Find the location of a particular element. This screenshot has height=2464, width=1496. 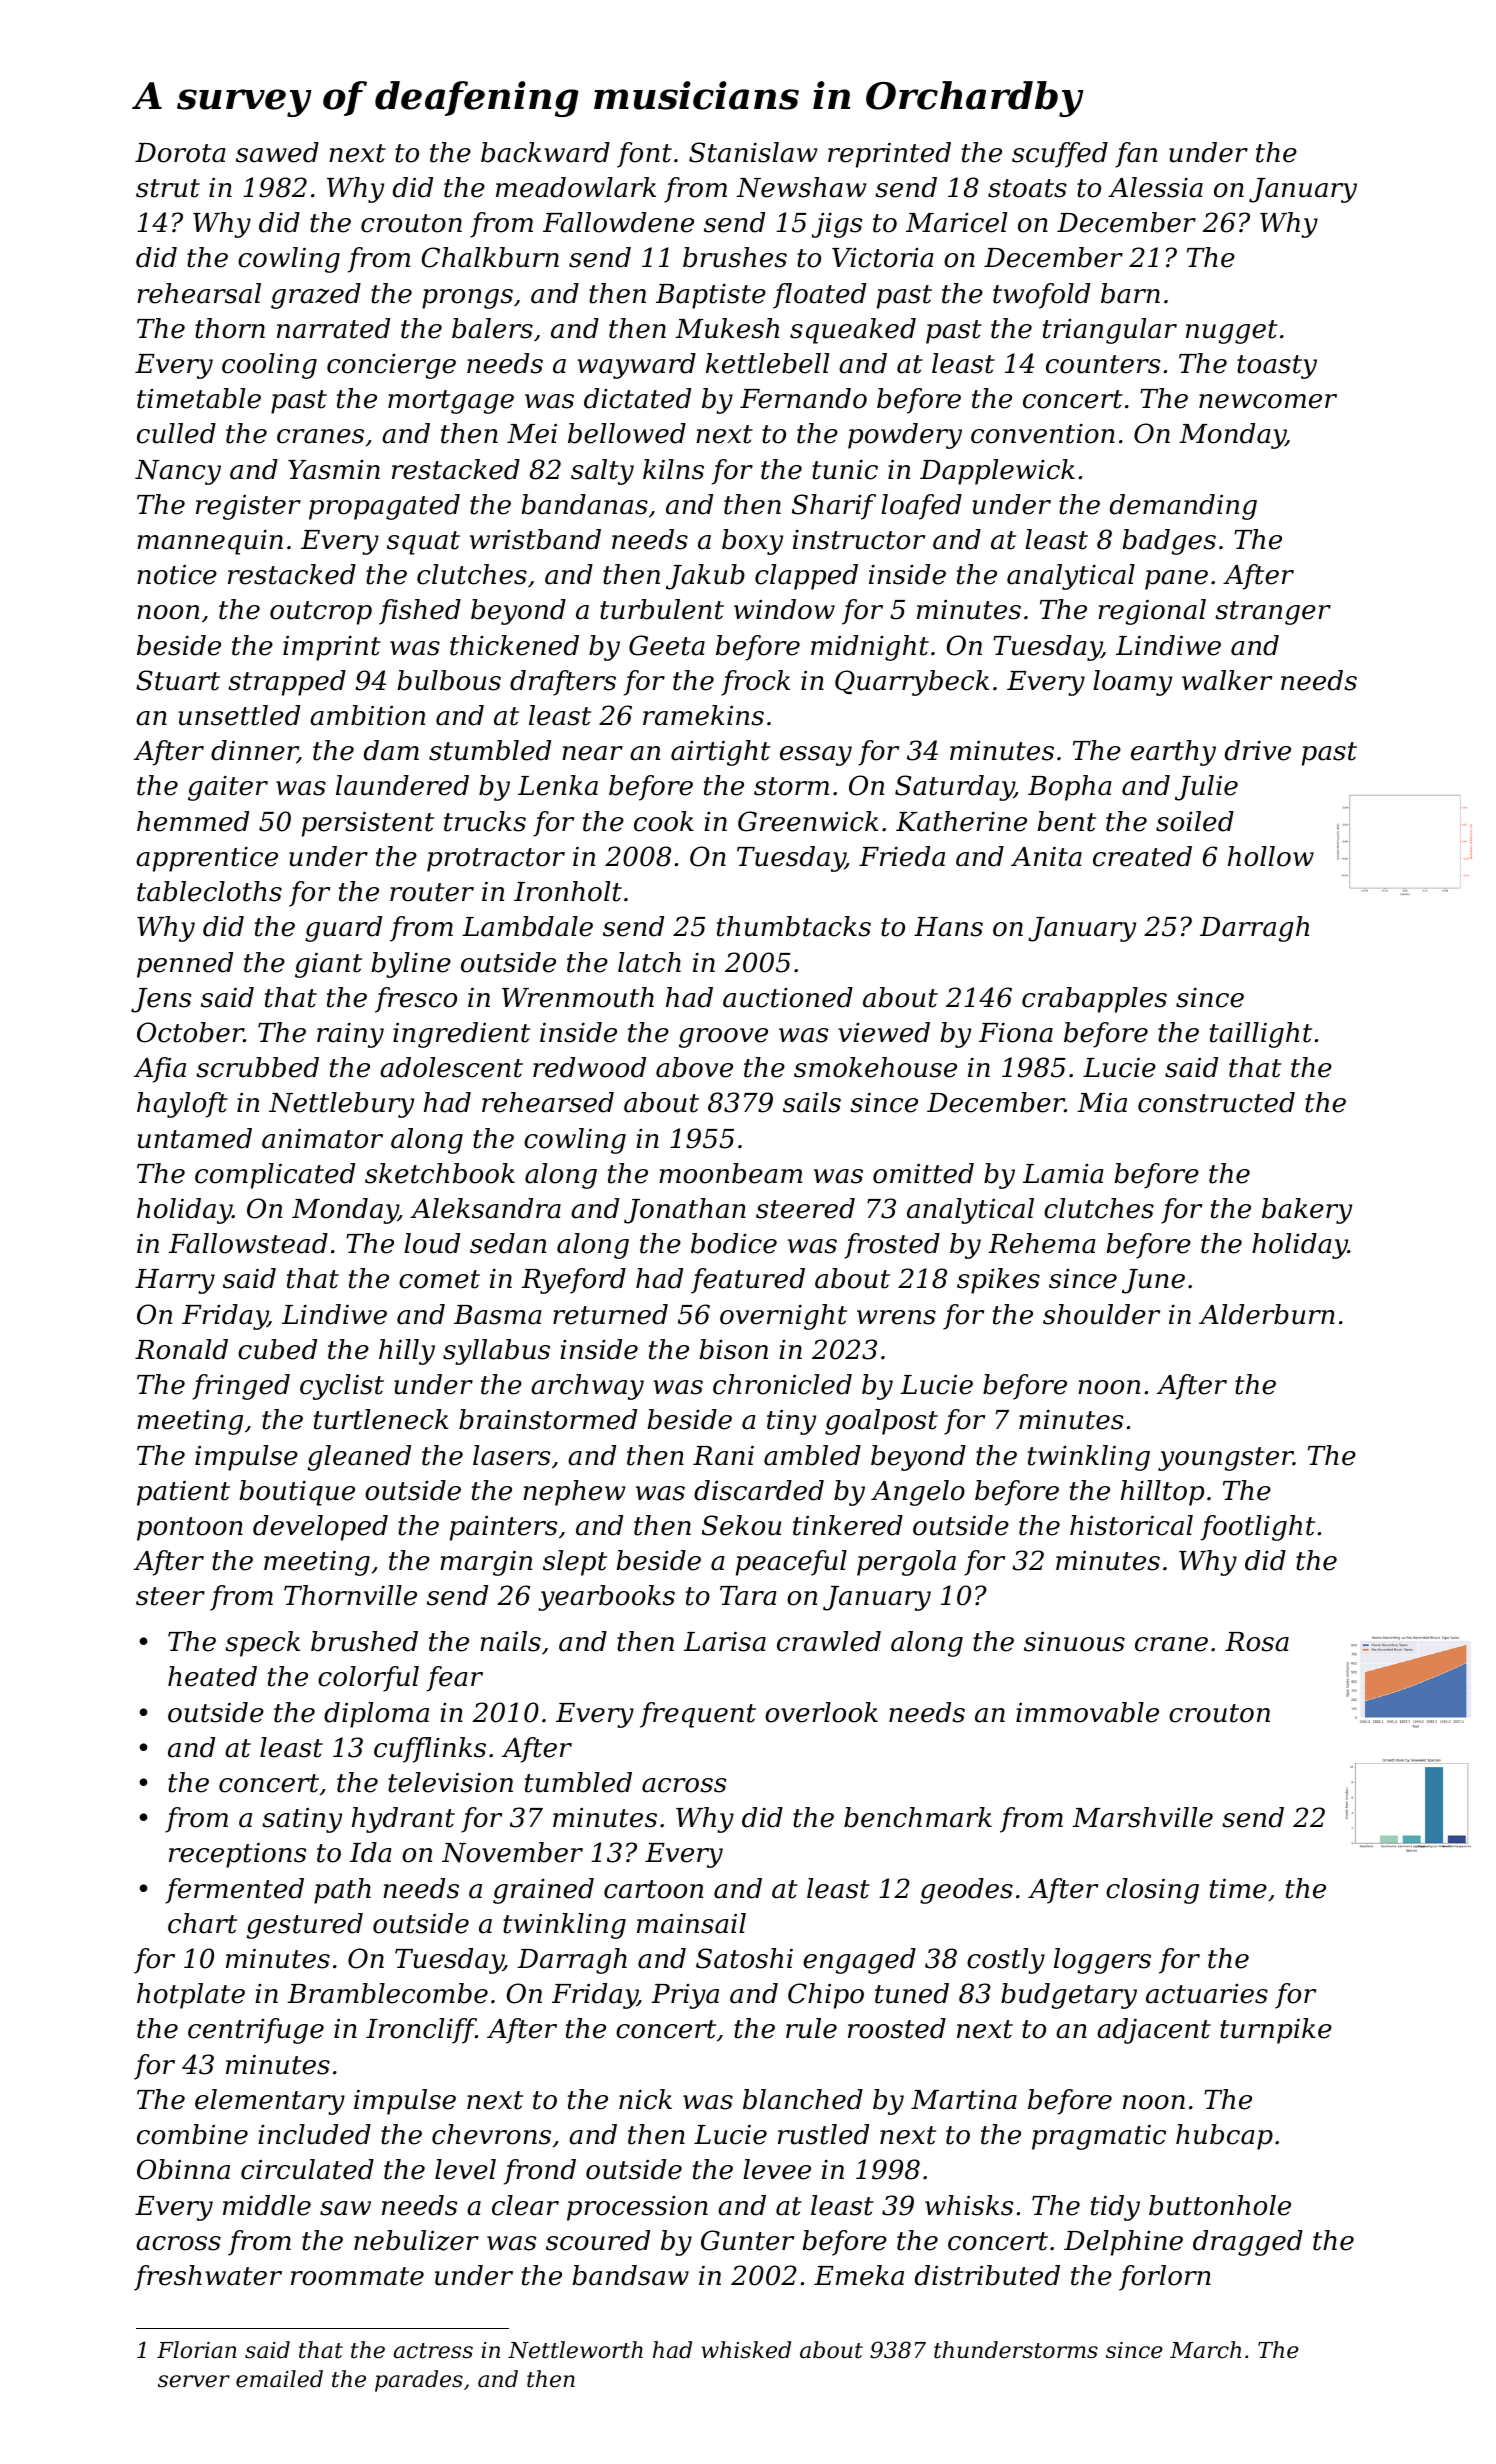

Harry is located at coordinates (175, 1281).
